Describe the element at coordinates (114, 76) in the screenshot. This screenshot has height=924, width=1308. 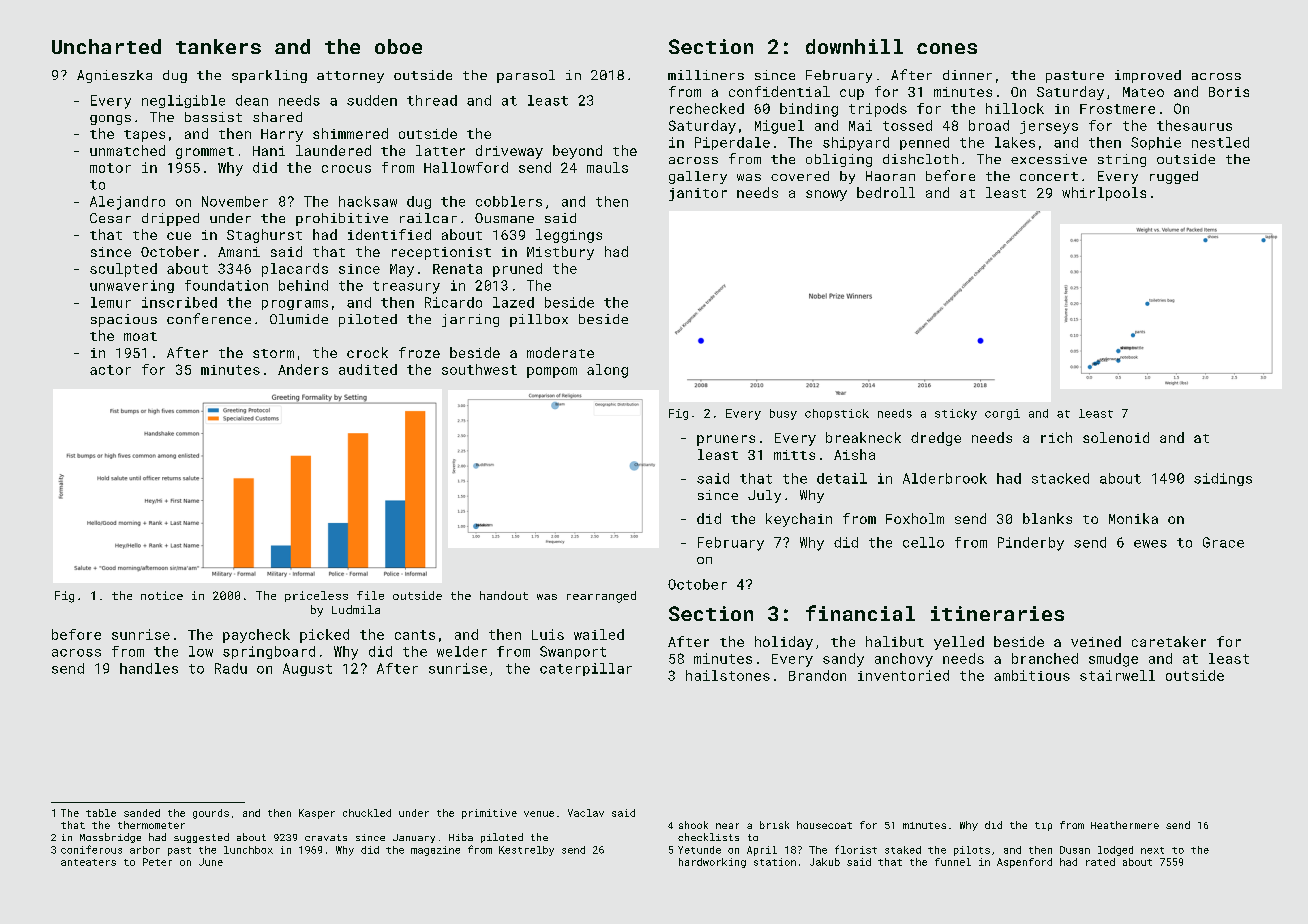
I see `Agnieszka` at that location.
